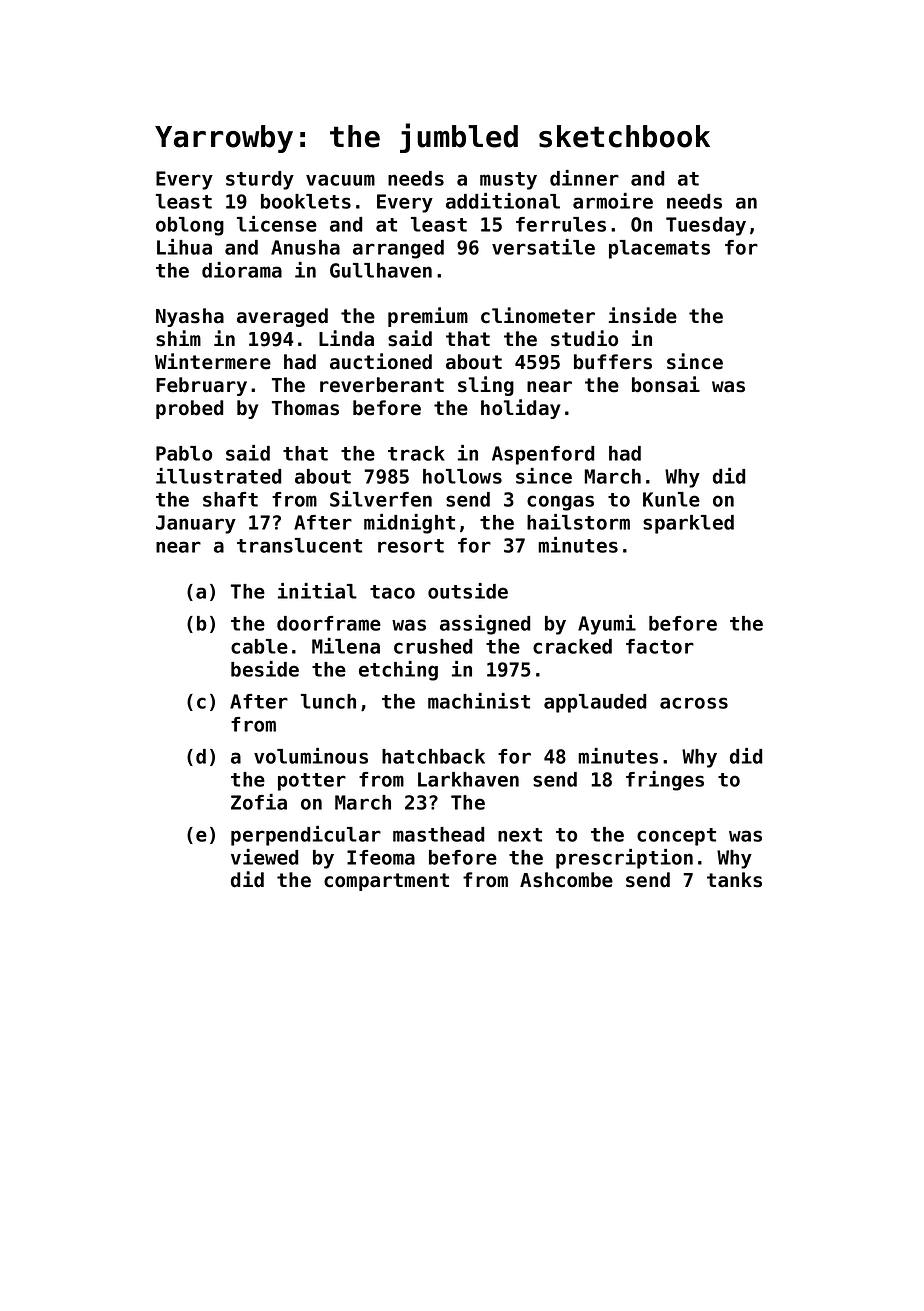 This screenshot has height=1311, width=924. Describe the element at coordinates (508, 181) in the screenshot. I see `musty` at that location.
